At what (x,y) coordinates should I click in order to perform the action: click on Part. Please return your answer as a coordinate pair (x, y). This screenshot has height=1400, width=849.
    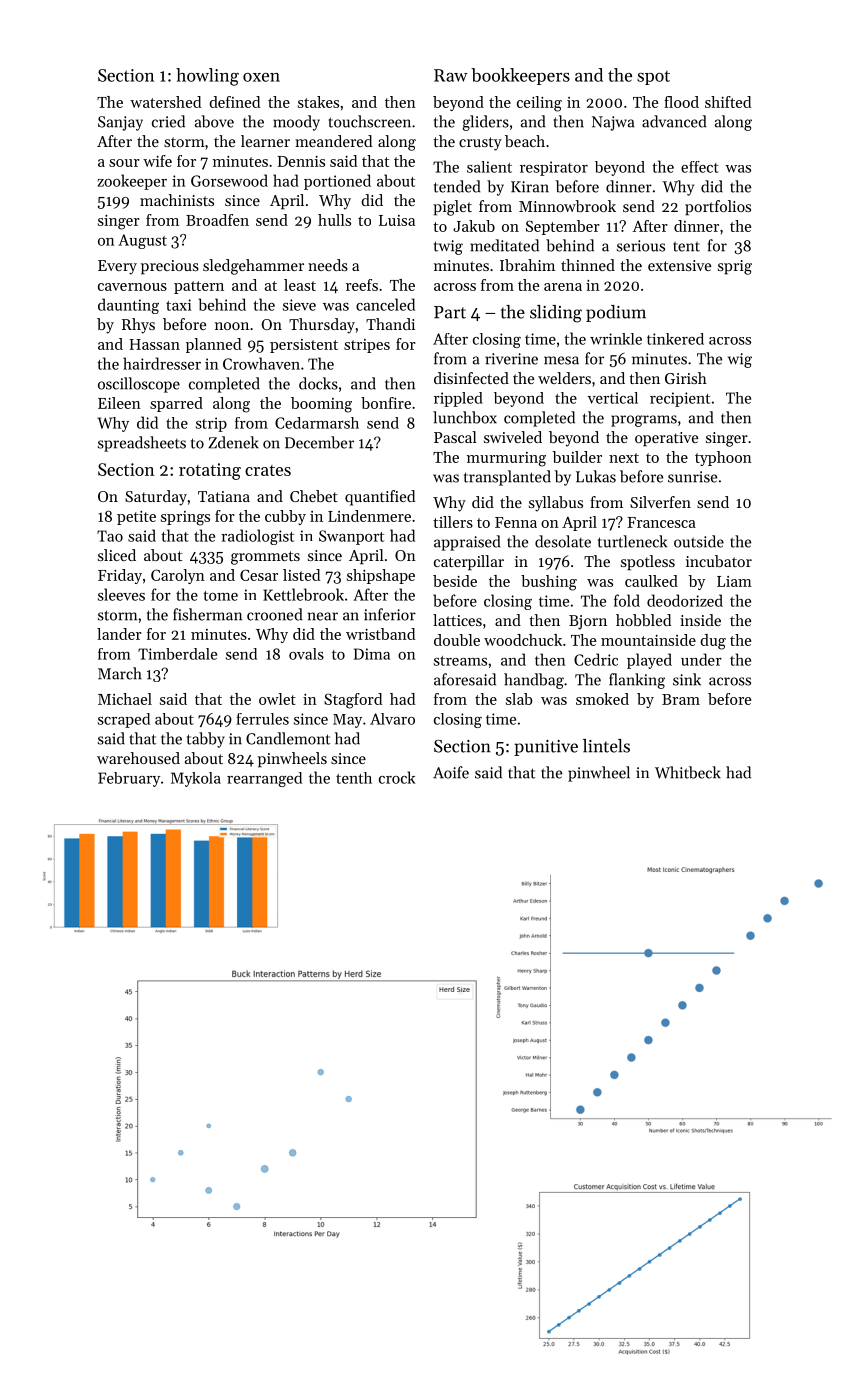
    Looking at the image, I should click on (450, 312).
